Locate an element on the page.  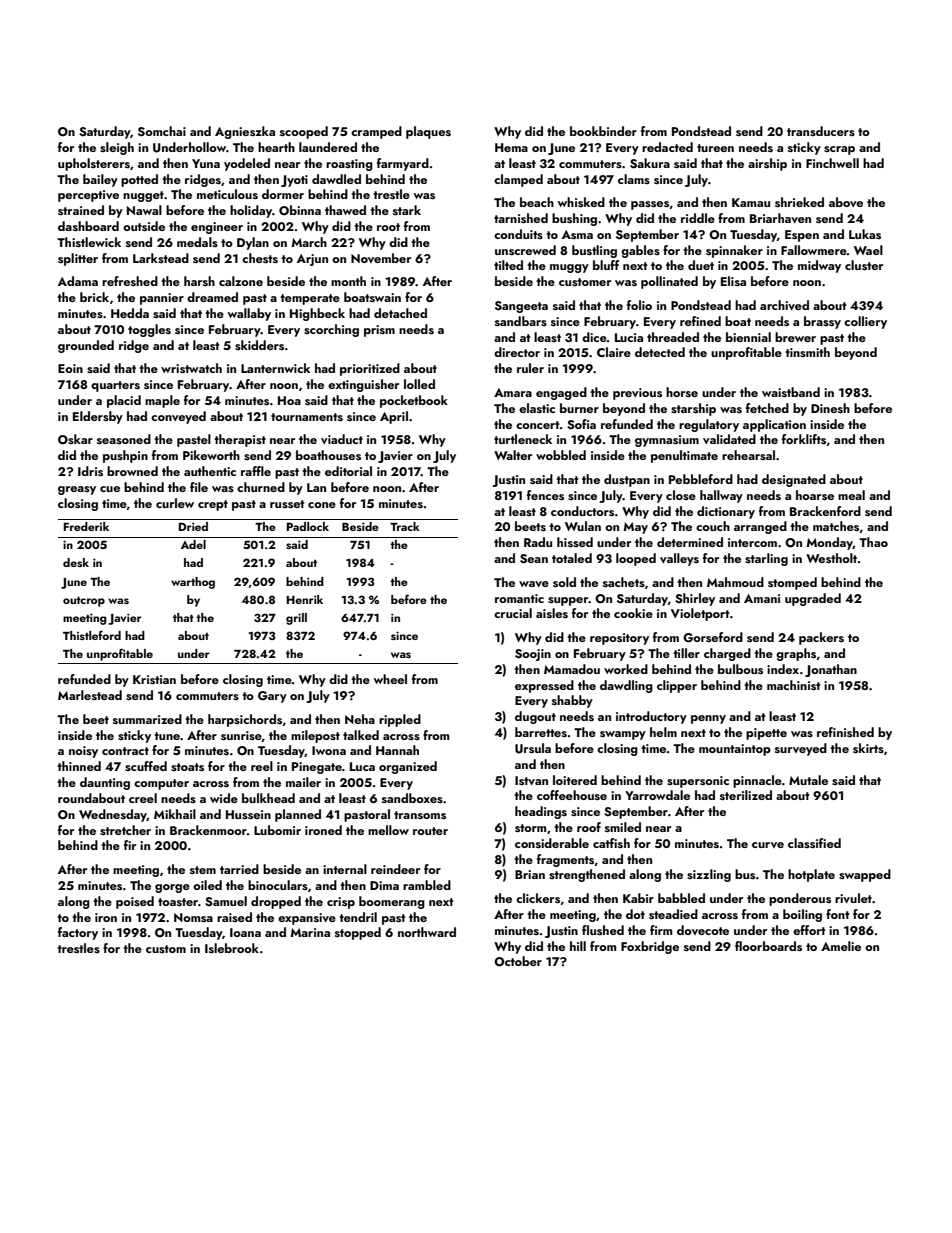
warthog is located at coordinates (193, 583).
